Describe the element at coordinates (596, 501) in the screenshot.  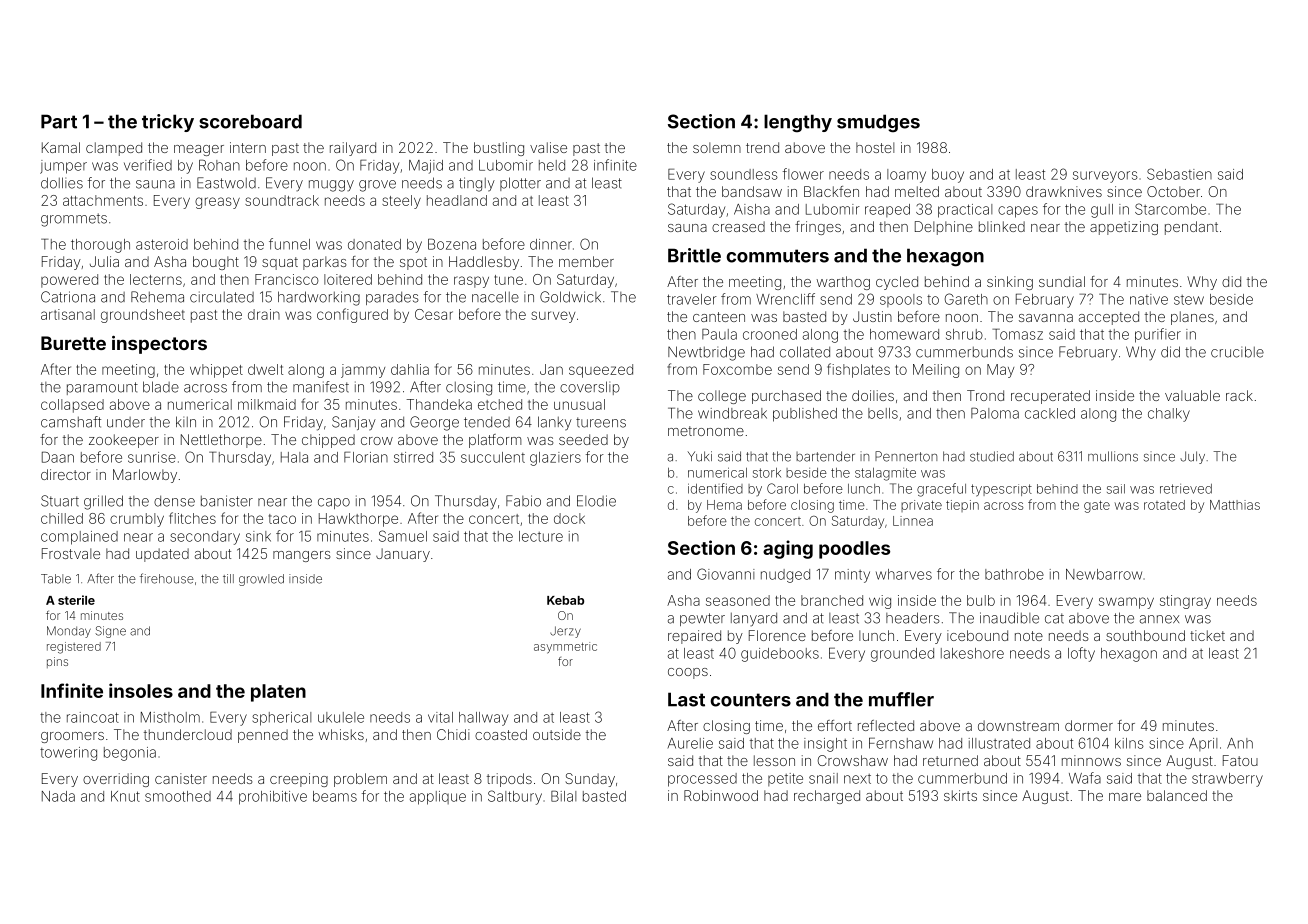
I see `Elodie` at that location.
